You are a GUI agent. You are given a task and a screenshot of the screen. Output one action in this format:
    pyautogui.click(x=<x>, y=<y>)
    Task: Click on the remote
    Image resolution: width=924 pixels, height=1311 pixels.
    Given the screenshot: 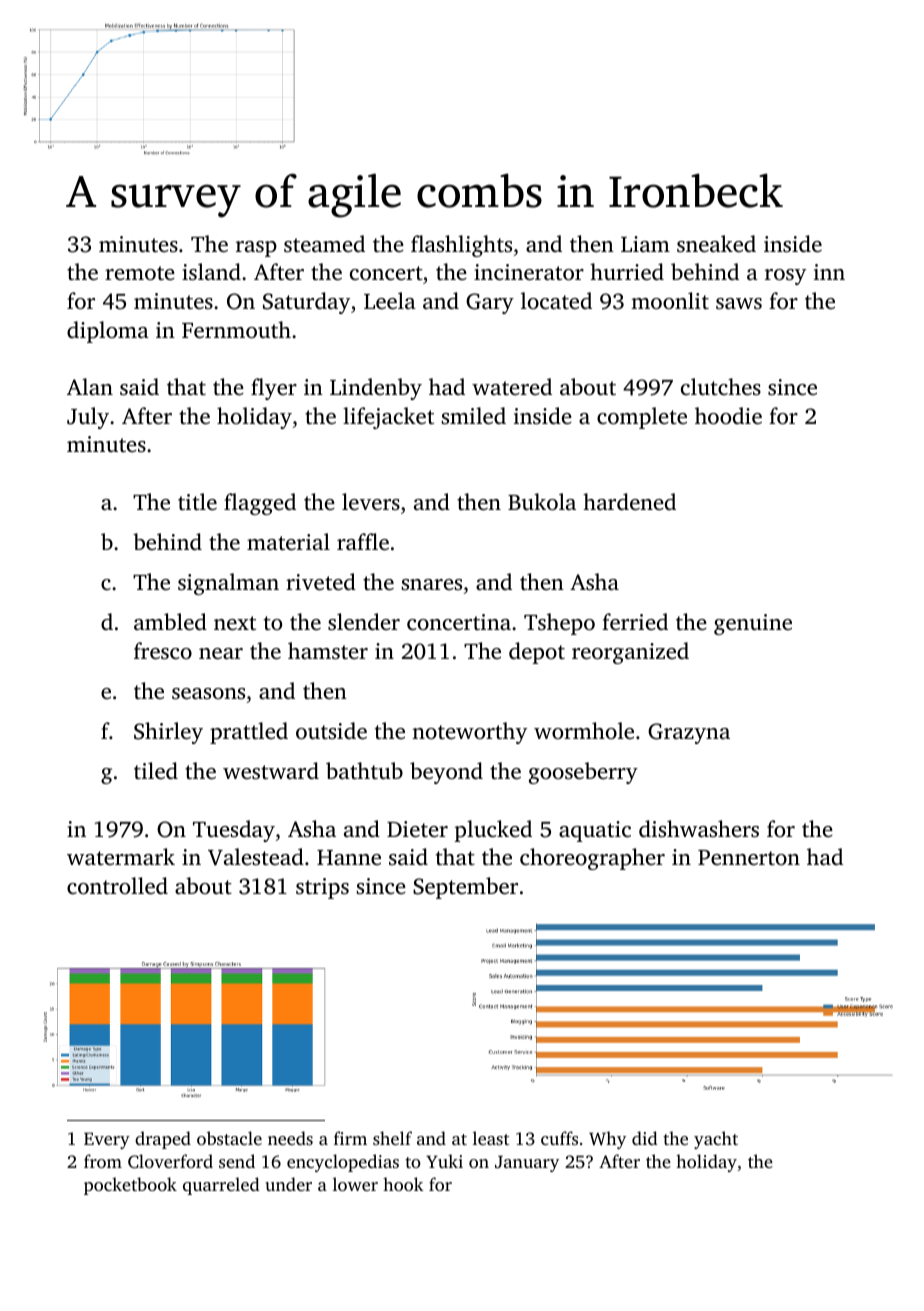 What is the action you would take?
    pyautogui.click(x=140, y=273)
